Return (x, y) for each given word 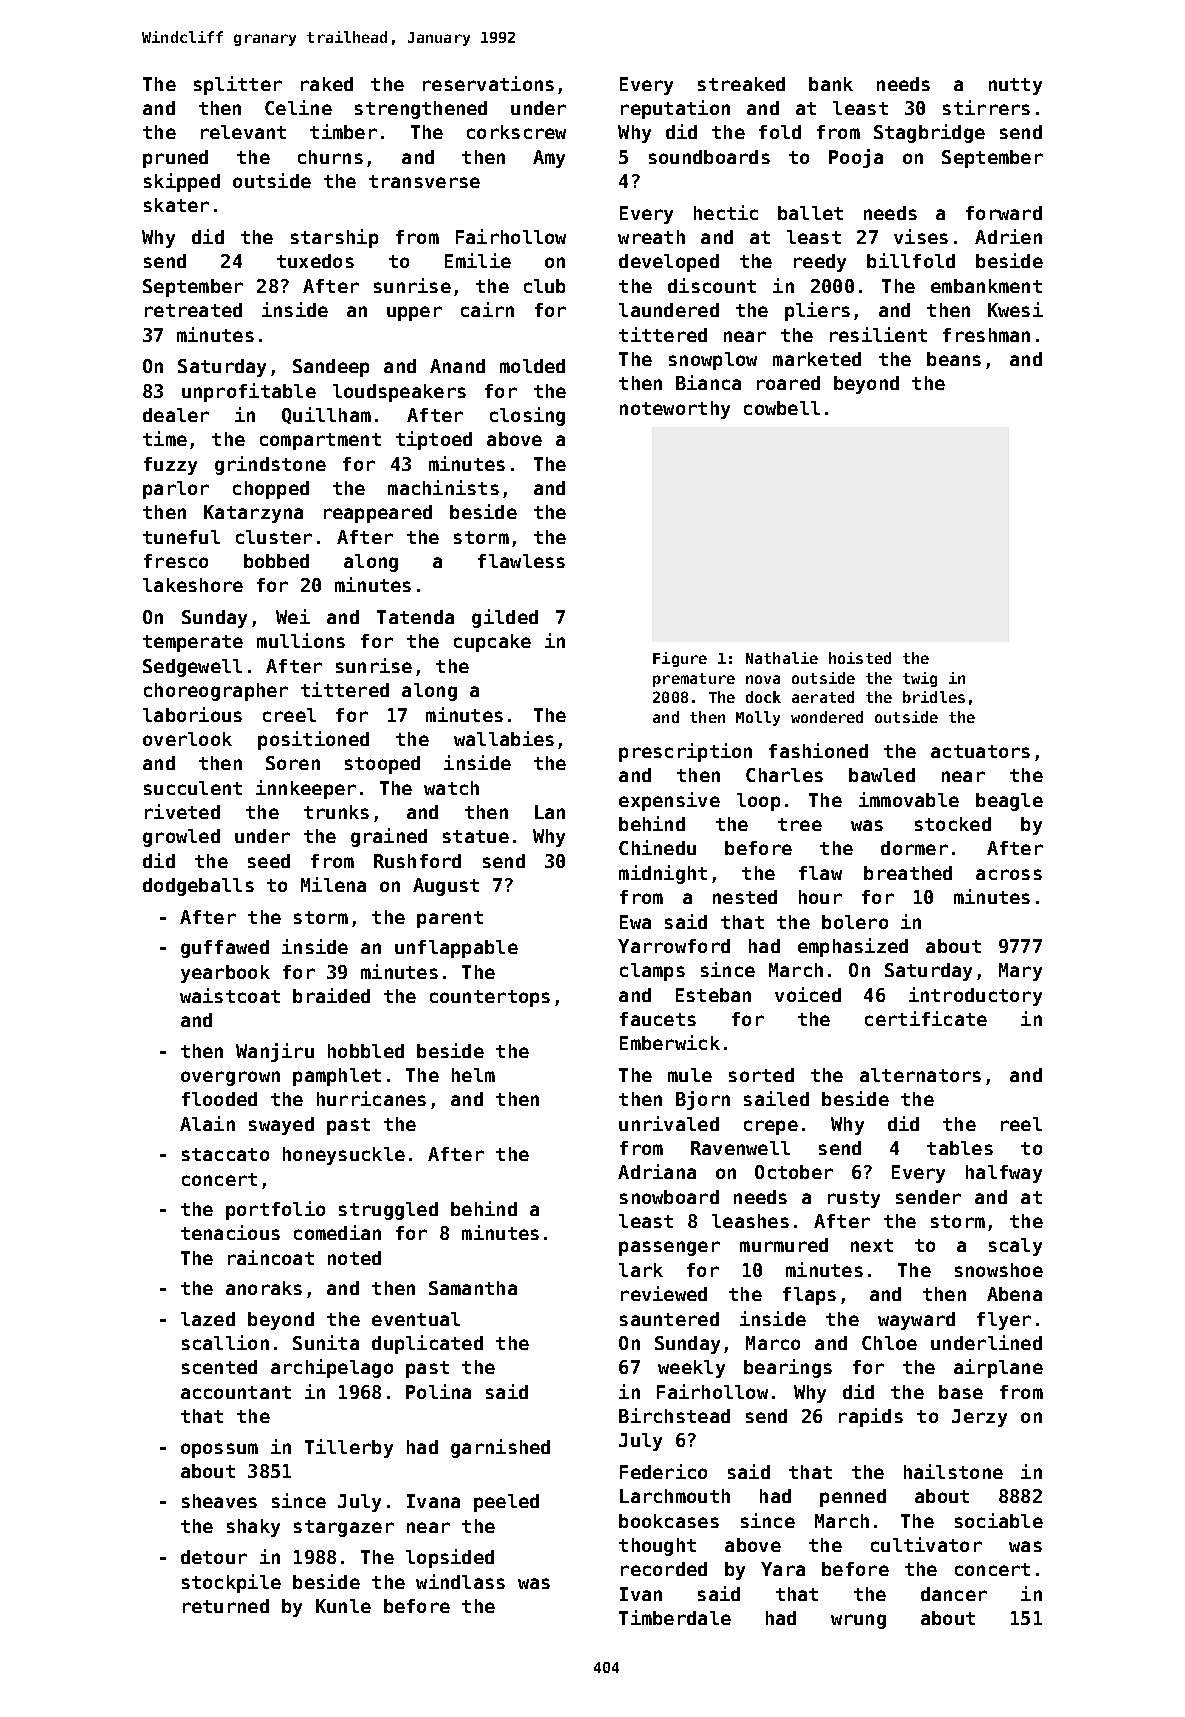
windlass (460, 1581)
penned (853, 1498)
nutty (1015, 86)
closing (527, 416)
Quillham (326, 415)
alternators (920, 1075)
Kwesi (1015, 309)
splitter (238, 85)
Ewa (635, 922)
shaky (253, 1528)
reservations (488, 83)
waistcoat (230, 995)
